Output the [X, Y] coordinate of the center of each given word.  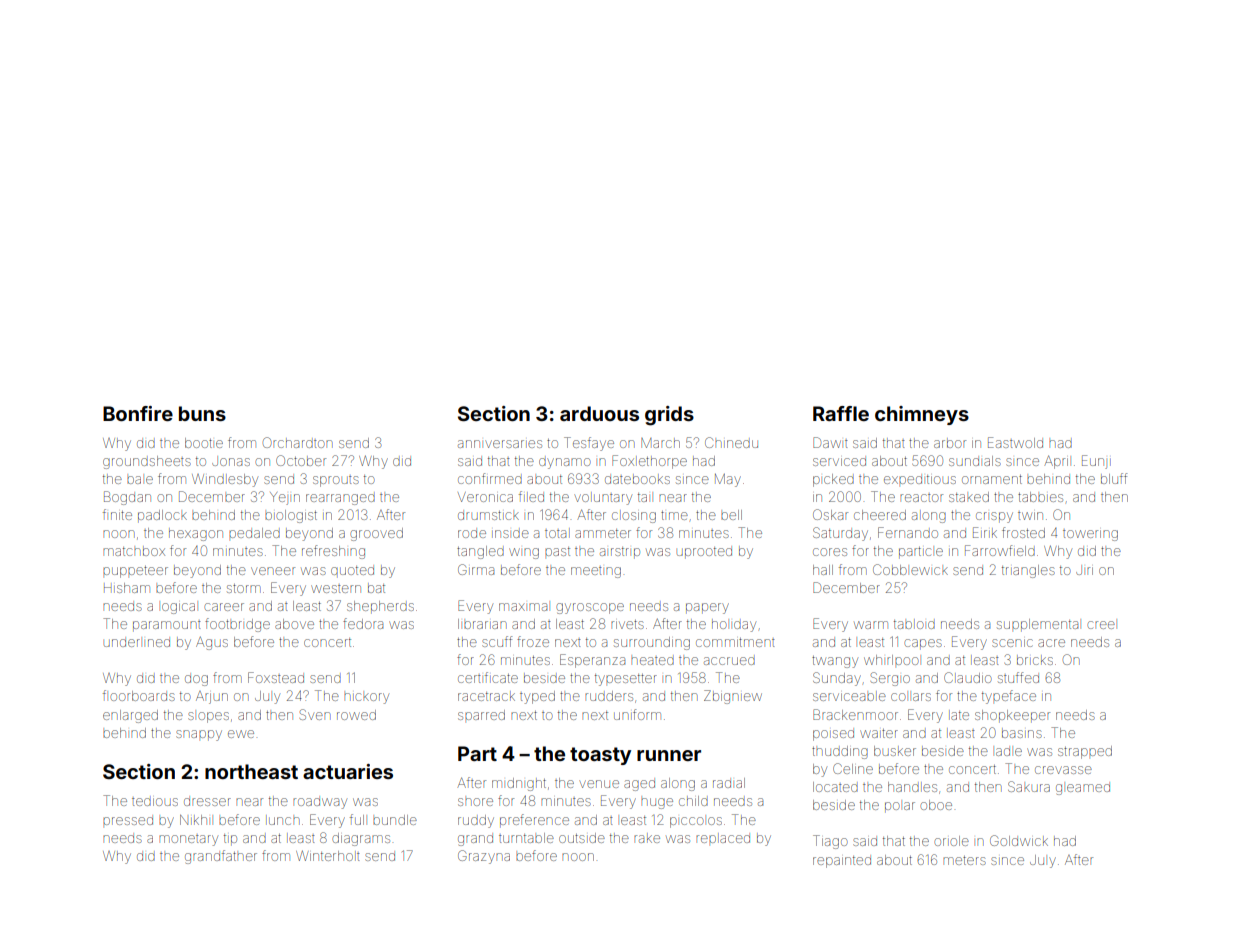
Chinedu [731, 442]
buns [202, 413]
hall [823, 570]
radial [729, 783]
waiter [879, 733]
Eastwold [1015, 442]
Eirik [985, 532]
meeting [596, 572]
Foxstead [276, 677]
